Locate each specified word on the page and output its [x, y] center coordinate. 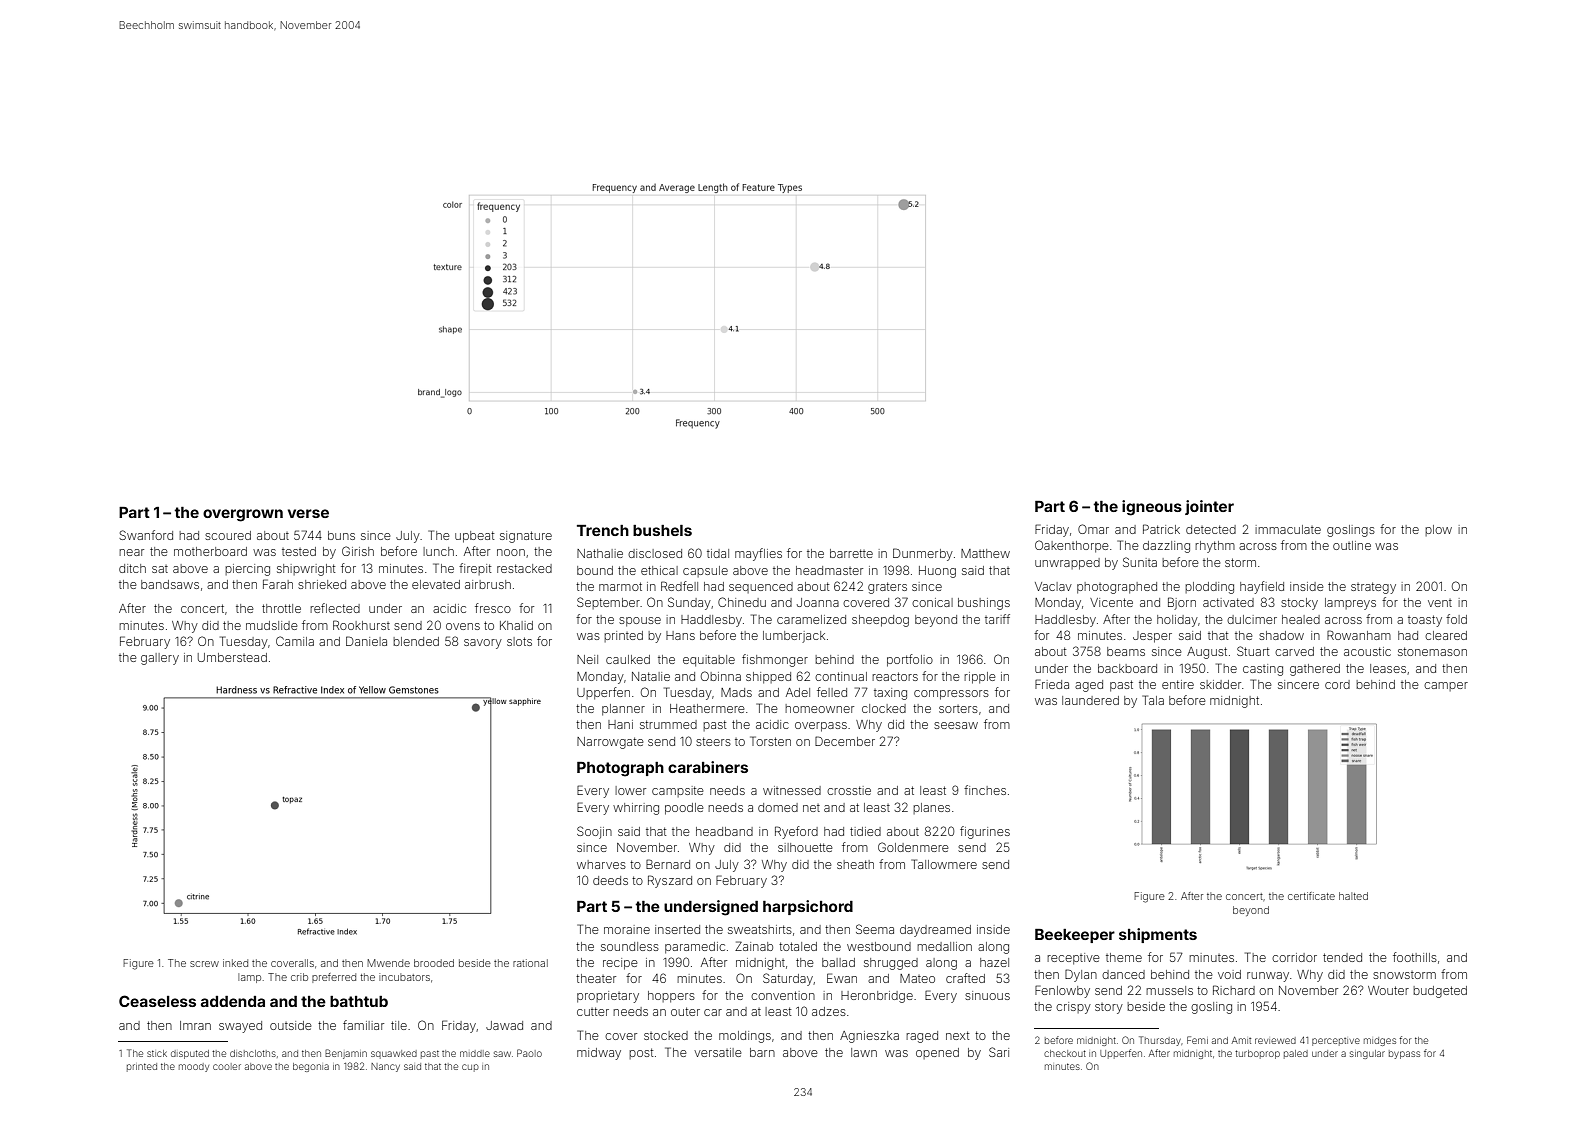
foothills [1415, 957]
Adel [798, 692]
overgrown [243, 515]
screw [204, 964]
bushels [662, 530]
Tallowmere [944, 864]
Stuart [1253, 651]
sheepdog [880, 621]
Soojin [594, 832]
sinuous [987, 995]
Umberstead [232, 657]
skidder [1220, 684]
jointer [1209, 507]
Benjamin [346, 1054]
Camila [295, 641]
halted [1353, 896]
